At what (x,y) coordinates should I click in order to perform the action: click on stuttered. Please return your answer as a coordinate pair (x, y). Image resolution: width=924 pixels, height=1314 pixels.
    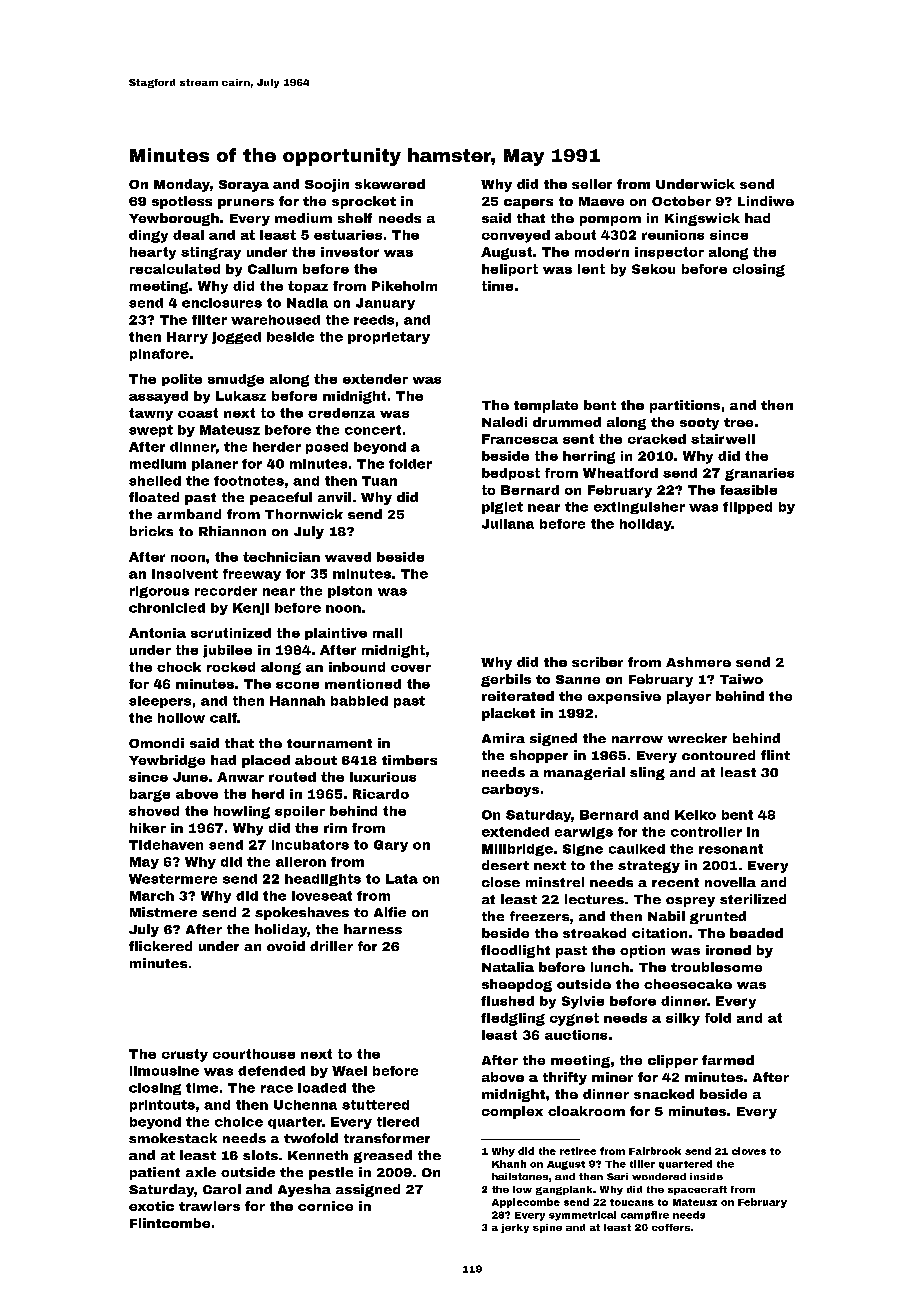
    Looking at the image, I should click on (375, 1105).
